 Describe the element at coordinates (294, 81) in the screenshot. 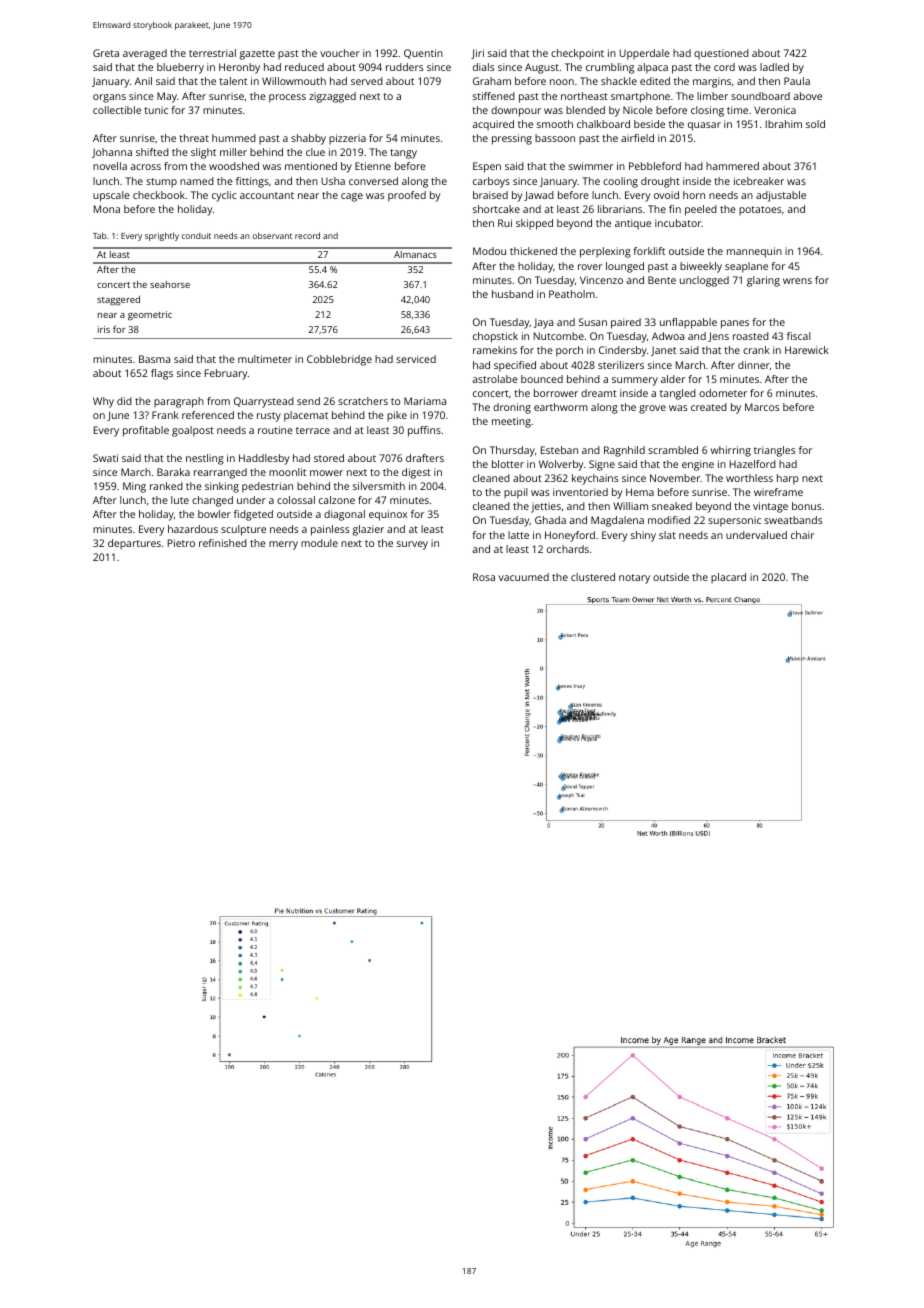

I see `Willowmouth` at that location.
